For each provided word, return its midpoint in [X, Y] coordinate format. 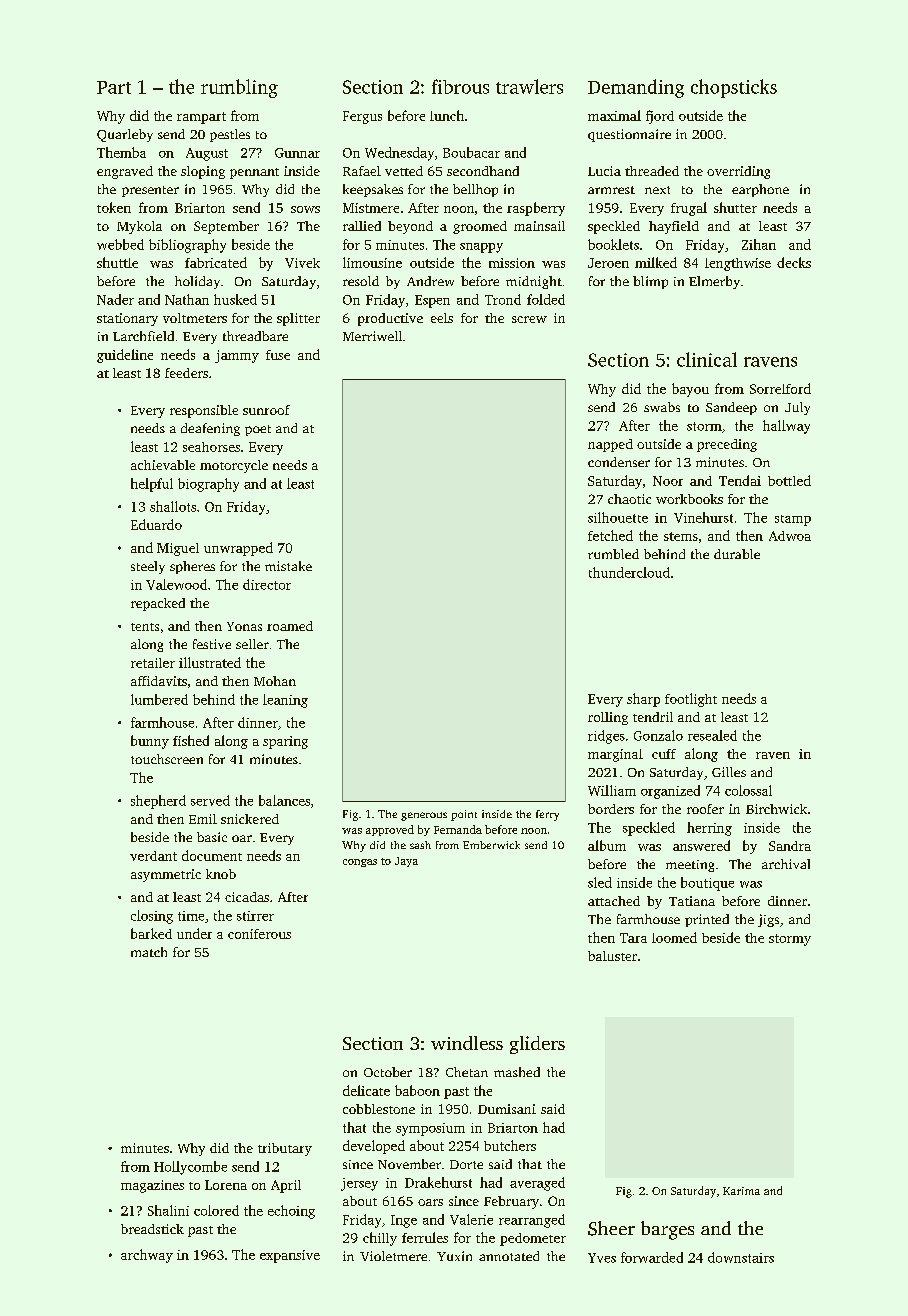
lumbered [159, 699]
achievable [163, 465]
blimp [650, 282]
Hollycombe [190, 1168]
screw [529, 319]
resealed [712, 735]
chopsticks [734, 88]
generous [424, 816]
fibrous [460, 86]
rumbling [239, 88]
